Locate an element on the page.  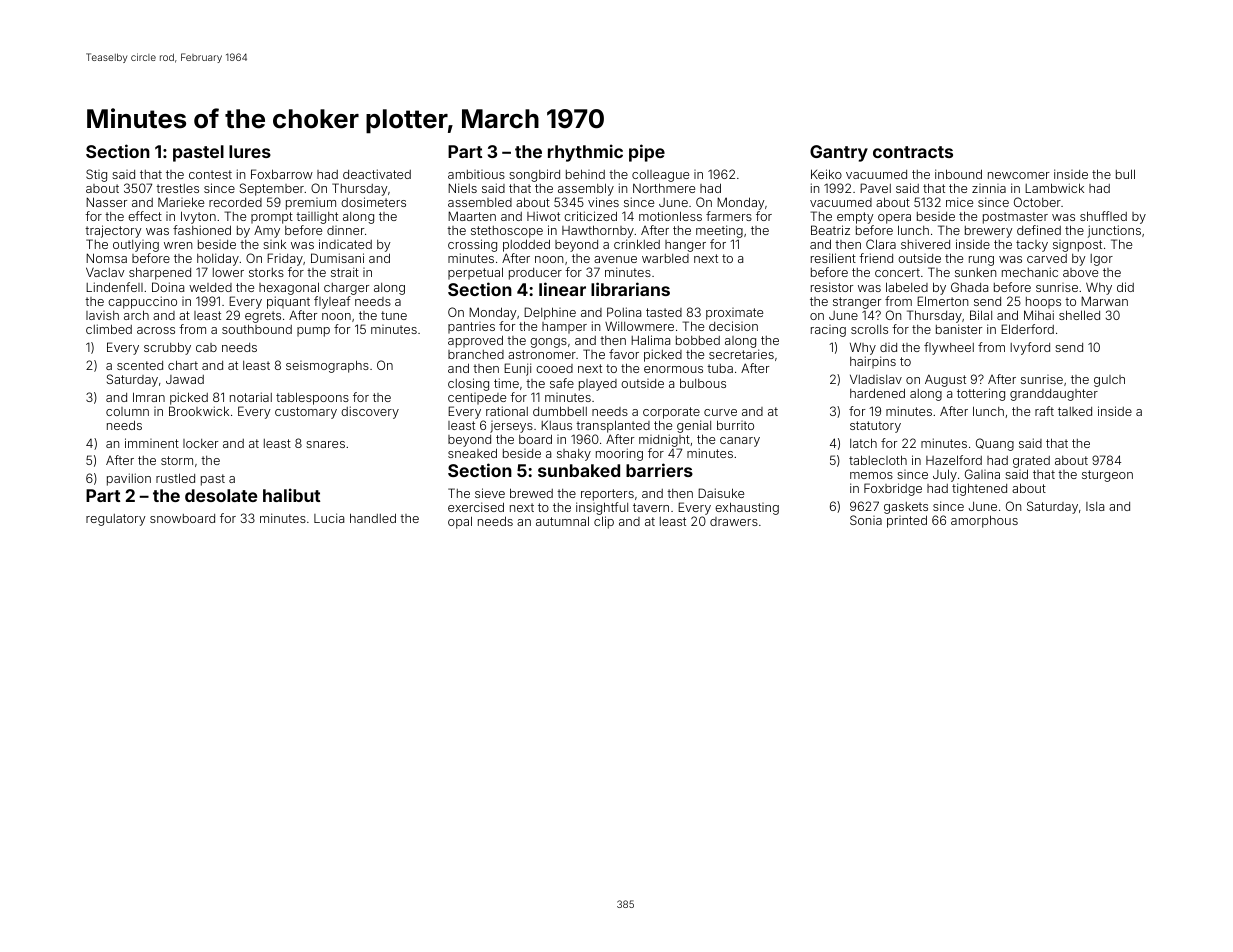
pipe is located at coordinates (647, 153).
